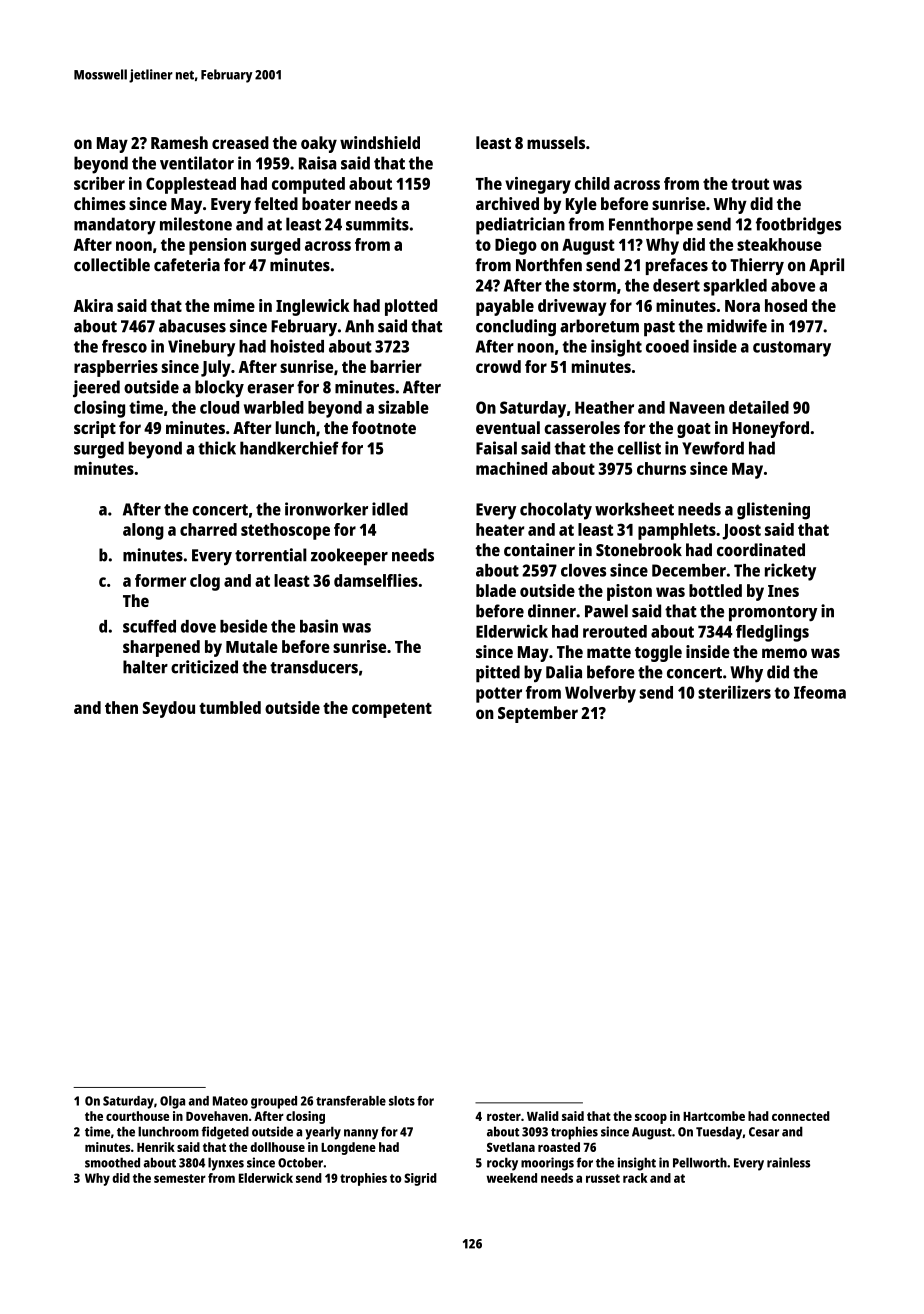  Describe the element at coordinates (172, 1102) in the screenshot. I see `Olga` at that location.
